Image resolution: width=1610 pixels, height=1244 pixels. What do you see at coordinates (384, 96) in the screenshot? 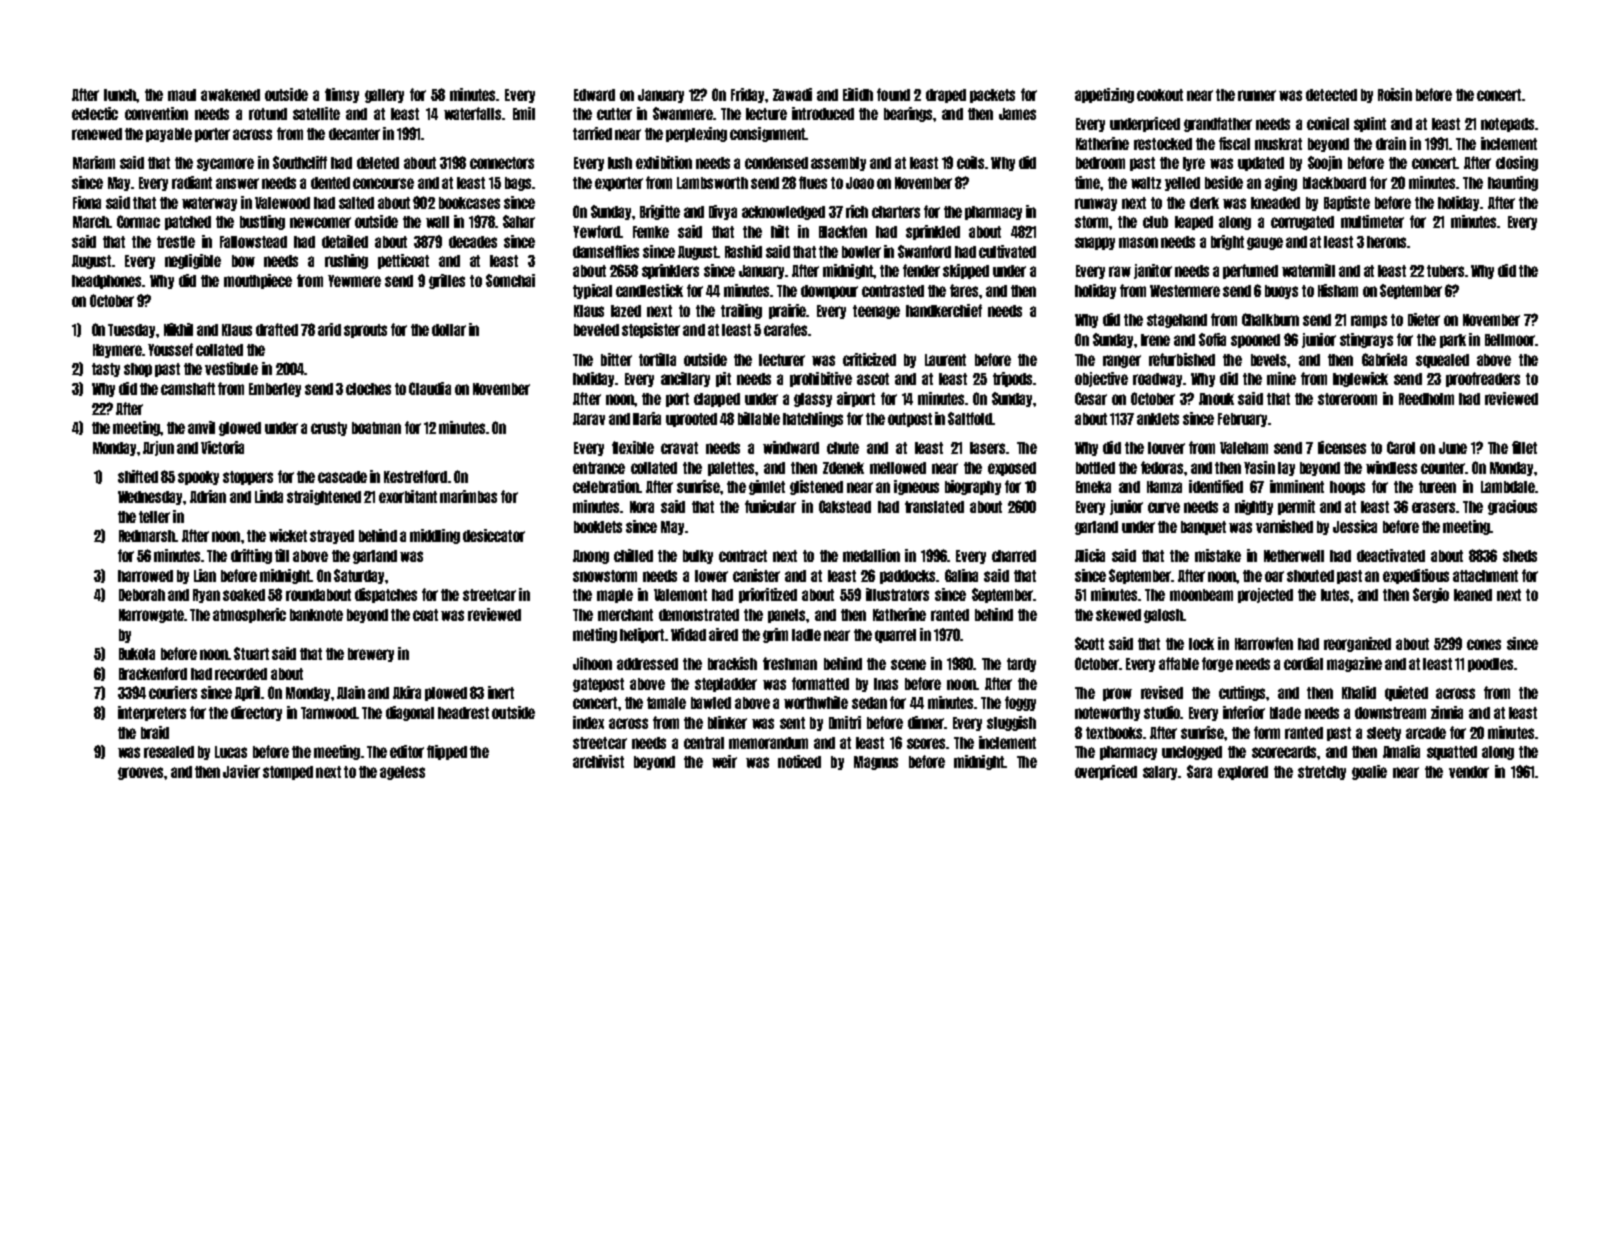
I see `gallery` at bounding box center [384, 96].
